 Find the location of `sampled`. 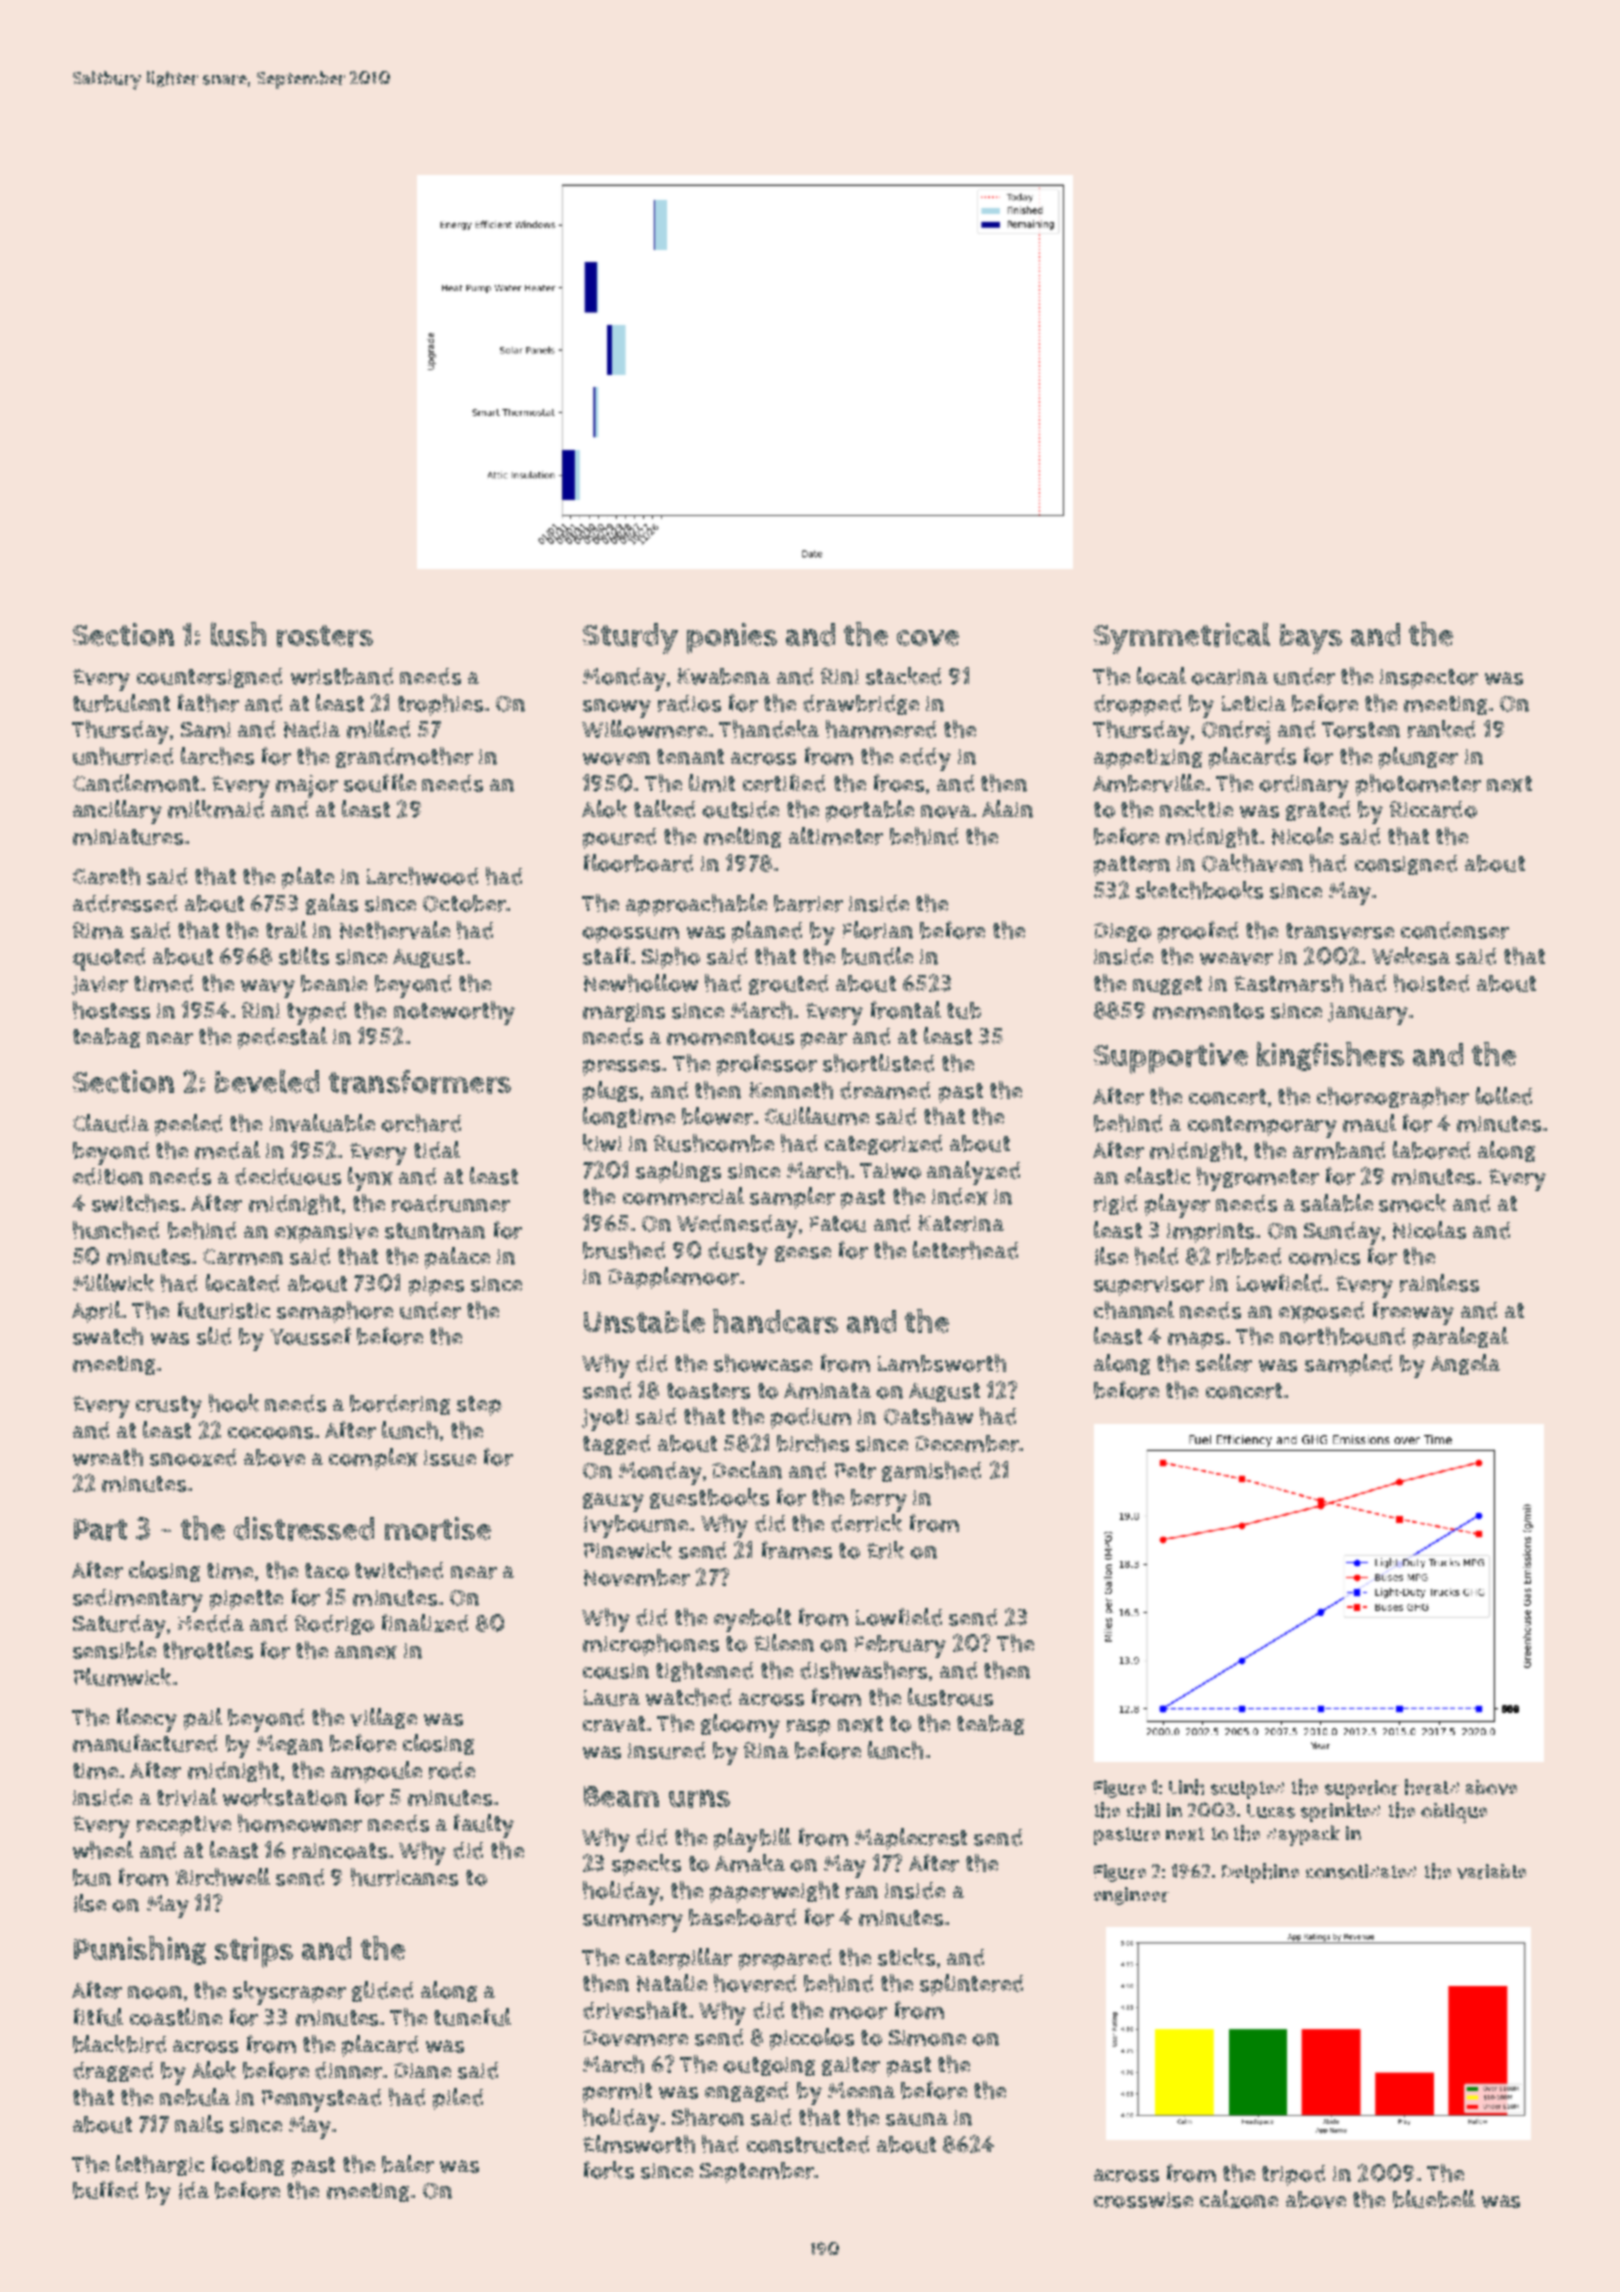

sampled is located at coordinates (1348, 1365).
